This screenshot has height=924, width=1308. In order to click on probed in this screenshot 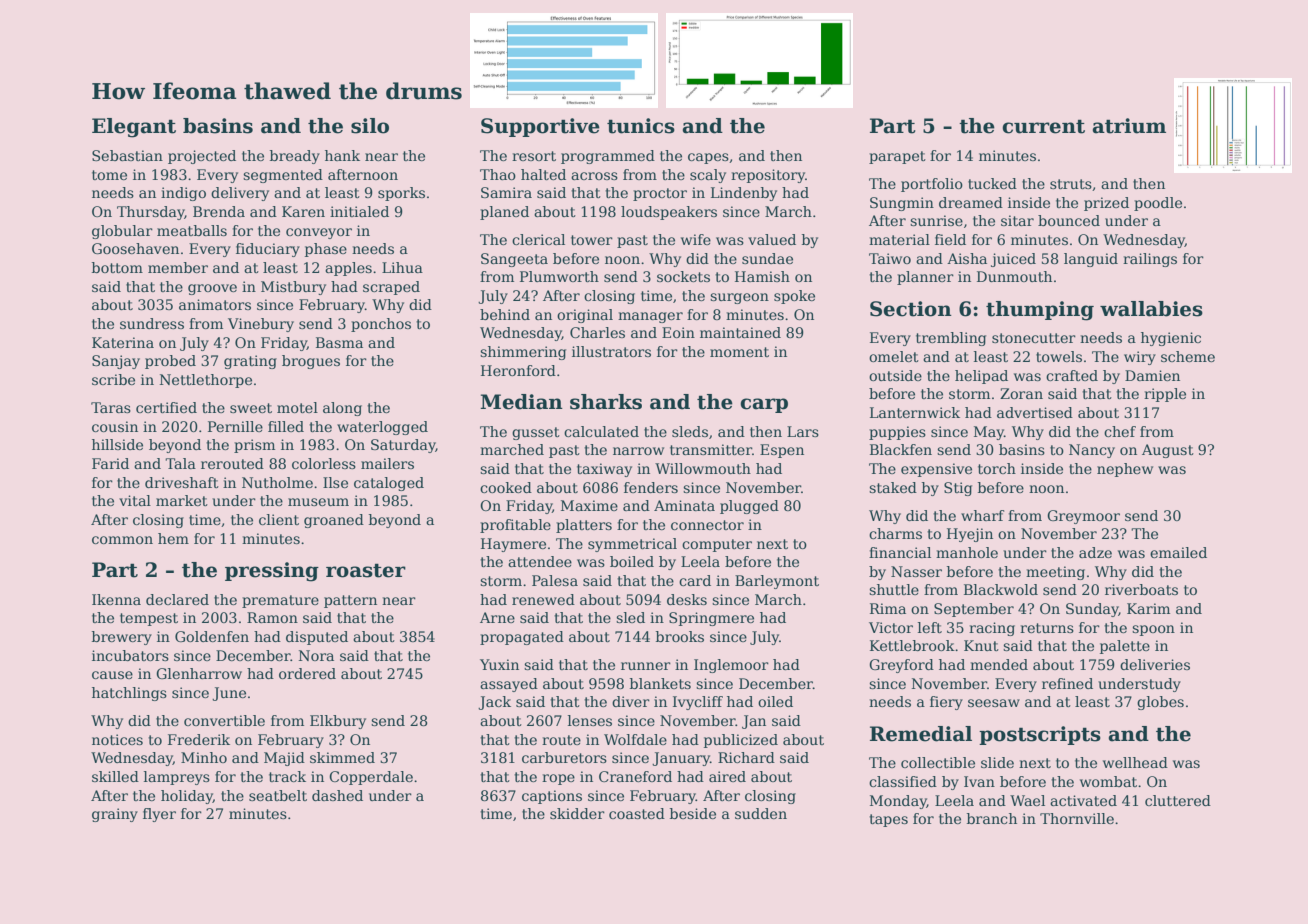, I will do `click(170, 362)`.
